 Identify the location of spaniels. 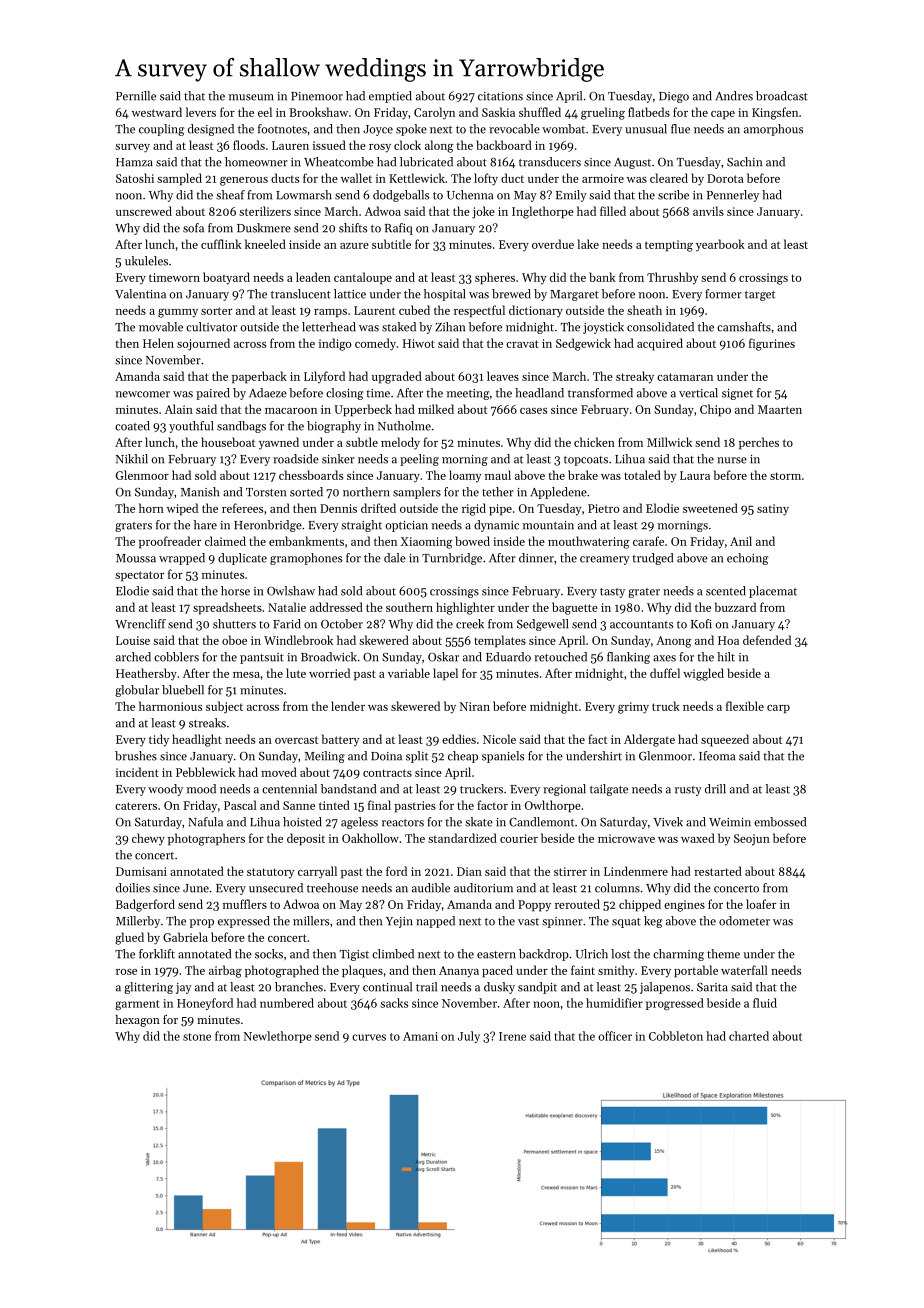
(503, 757).
